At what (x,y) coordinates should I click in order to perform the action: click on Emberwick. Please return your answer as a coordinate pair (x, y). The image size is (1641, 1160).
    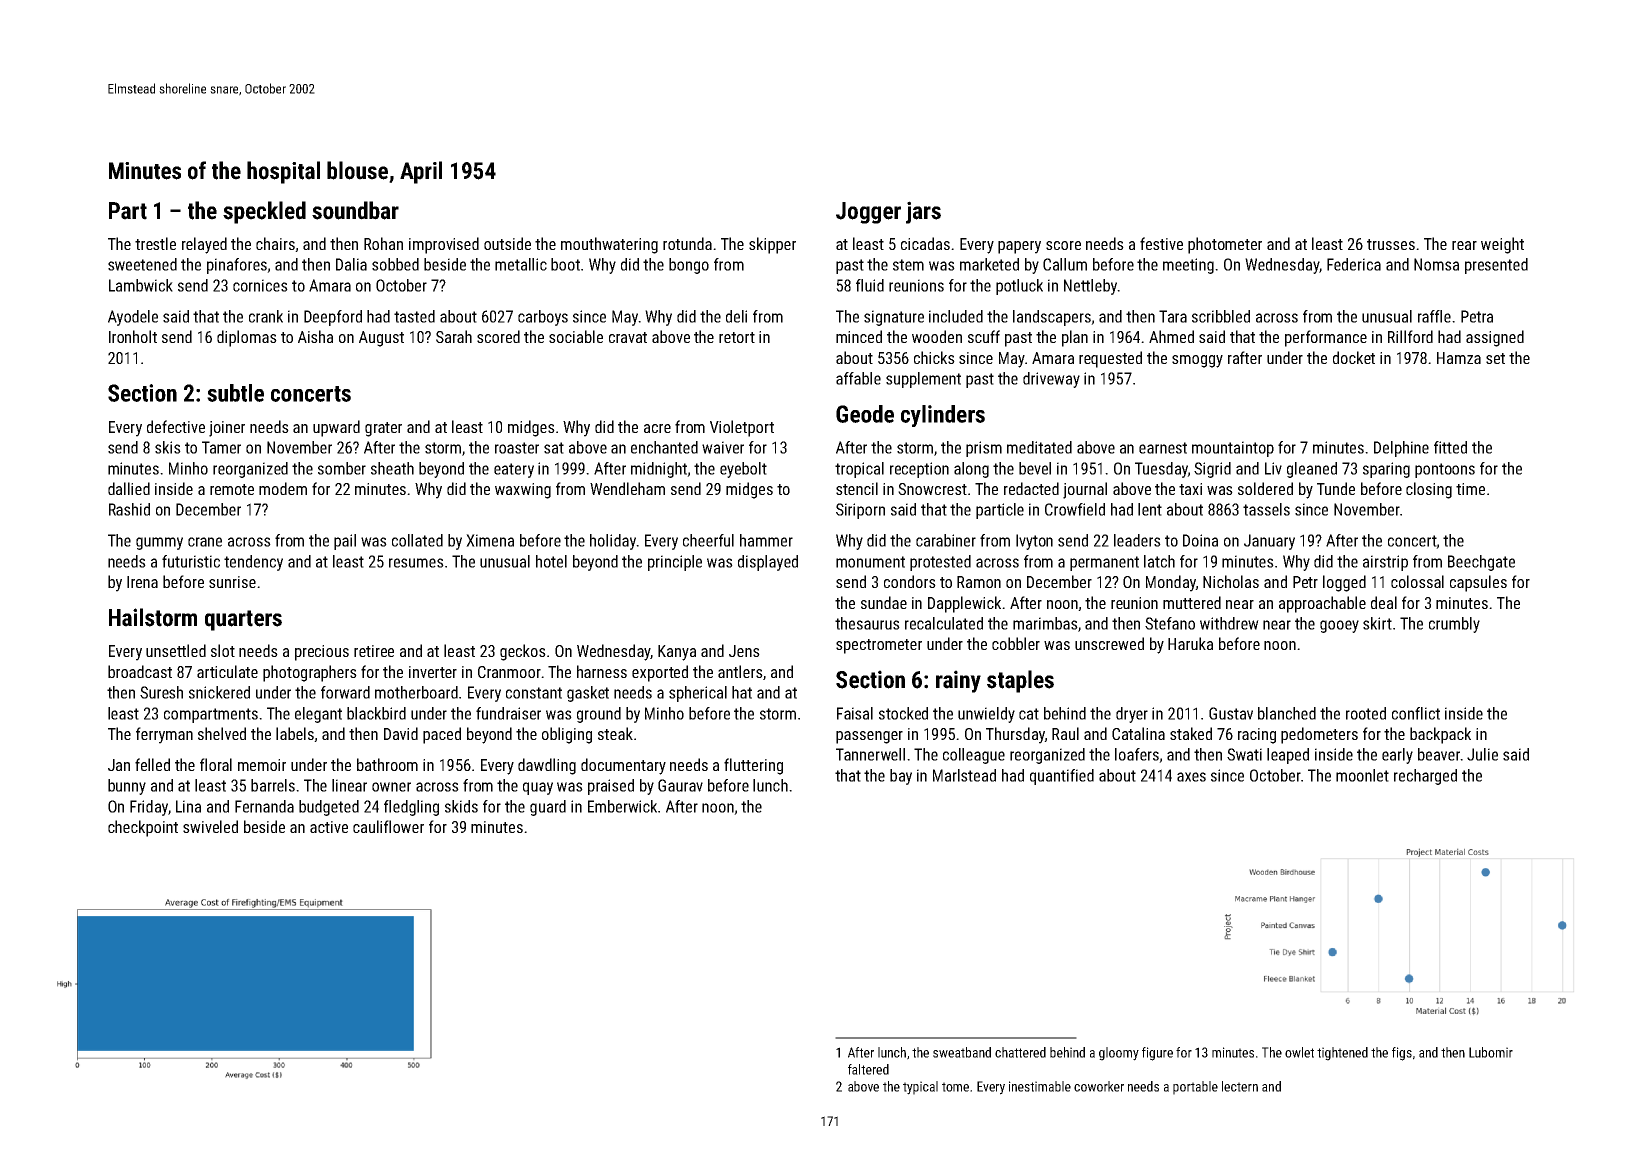
    Looking at the image, I should click on (622, 806).
